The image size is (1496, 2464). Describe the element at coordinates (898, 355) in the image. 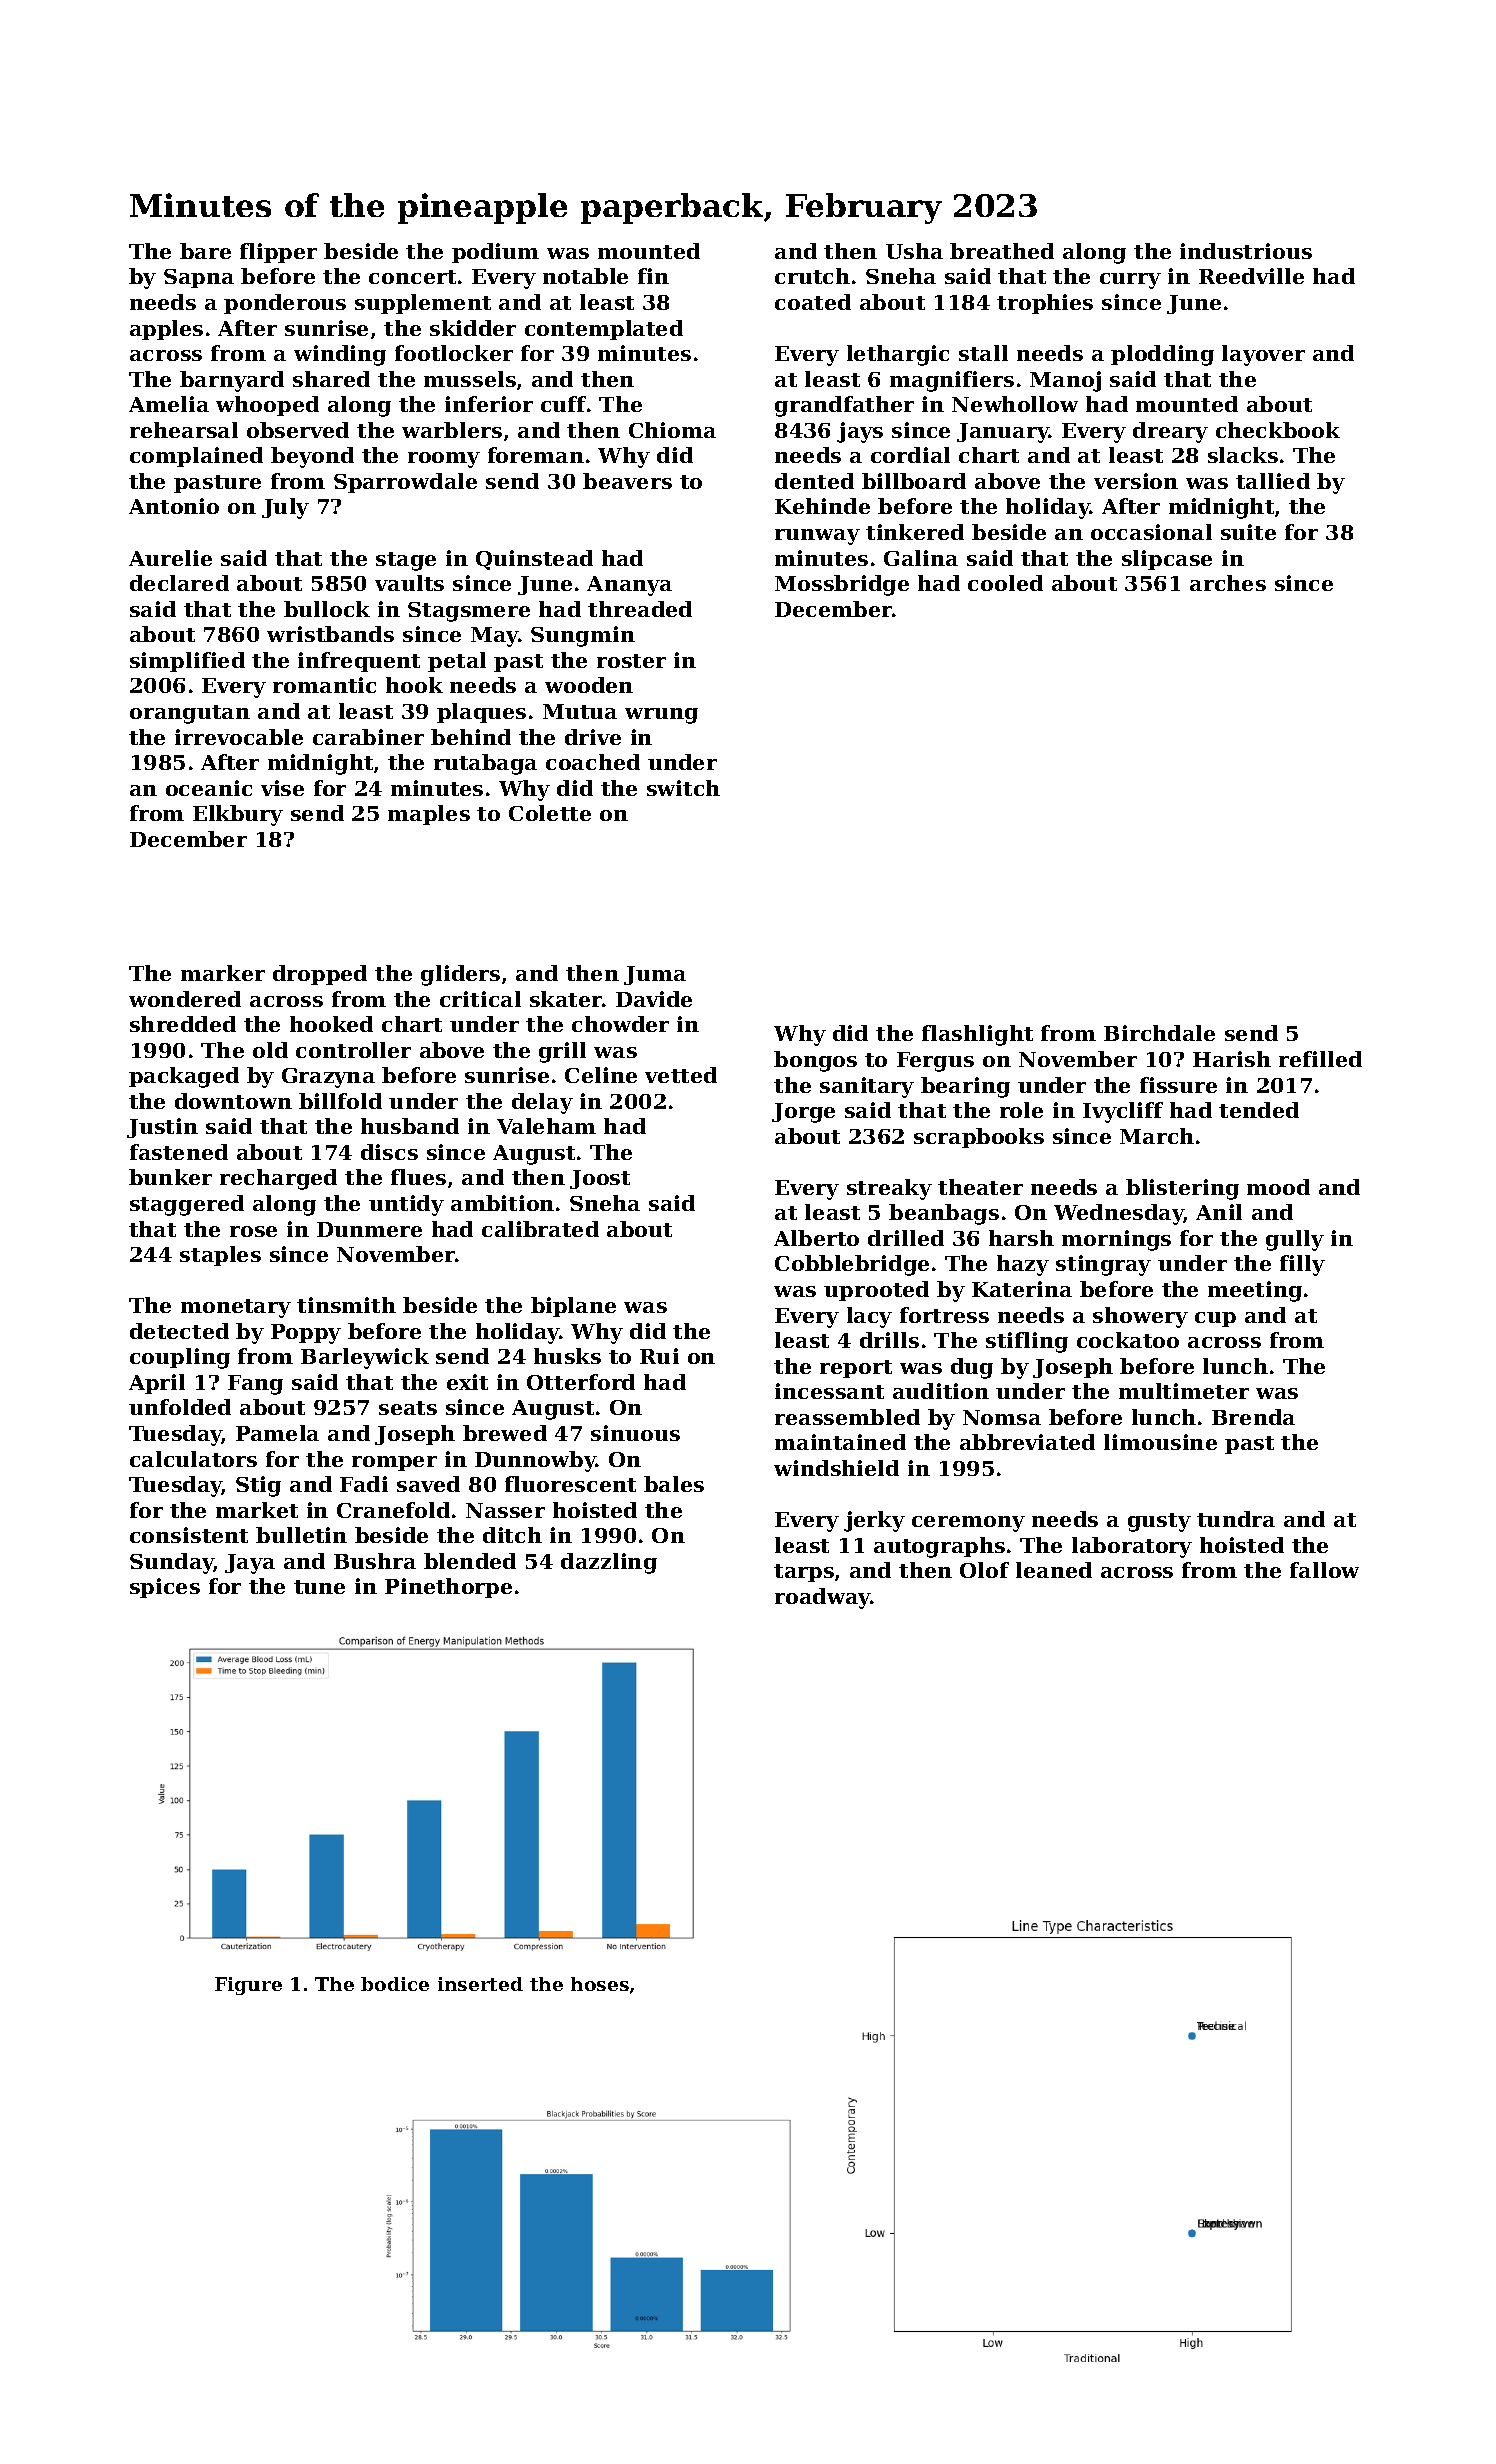

I see `lethargic` at that location.
